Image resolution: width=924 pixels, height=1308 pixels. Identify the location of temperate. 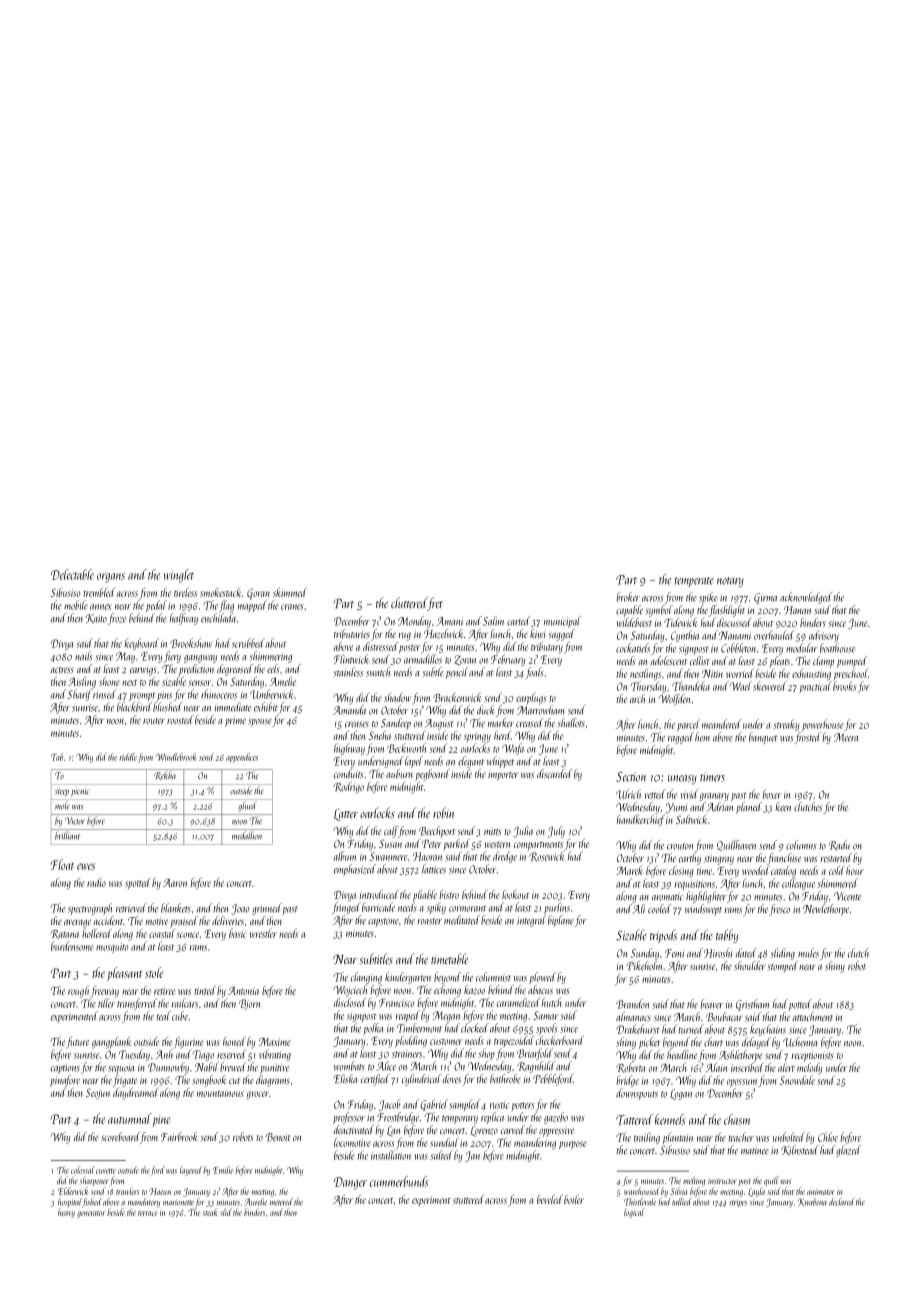
(694, 582).
